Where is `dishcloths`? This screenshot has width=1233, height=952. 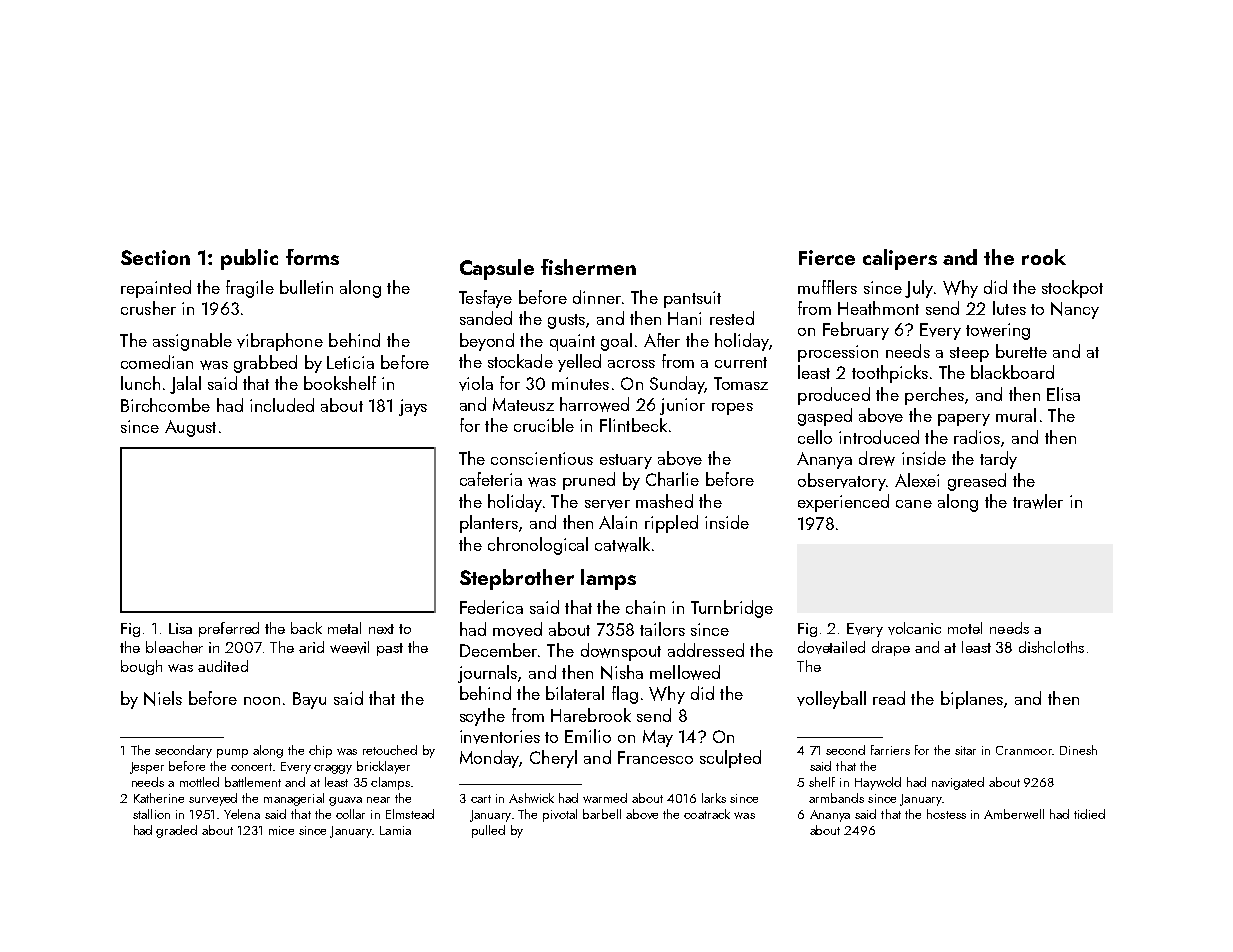 dishcloths is located at coordinates (1051, 647).
